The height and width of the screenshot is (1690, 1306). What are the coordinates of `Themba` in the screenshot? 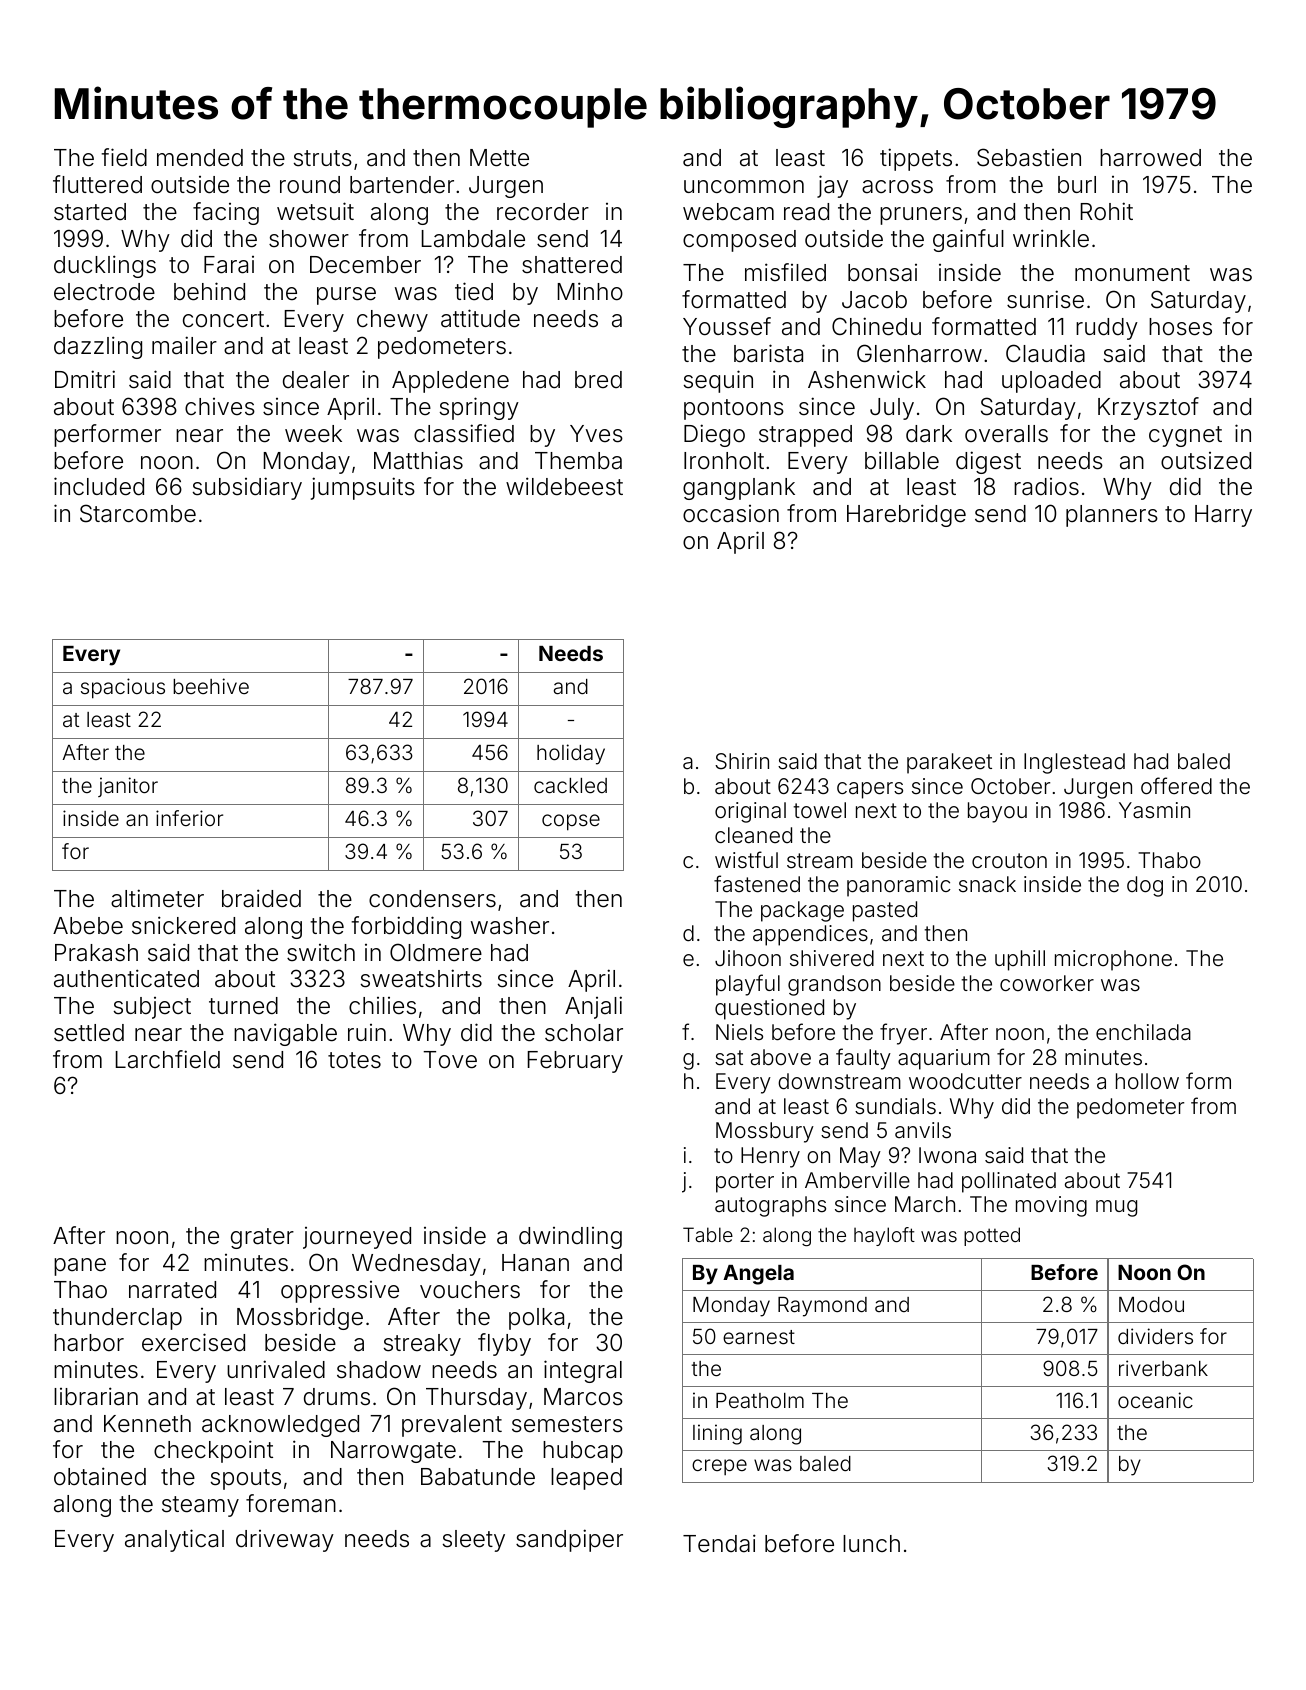 It's located at (578, 461).
